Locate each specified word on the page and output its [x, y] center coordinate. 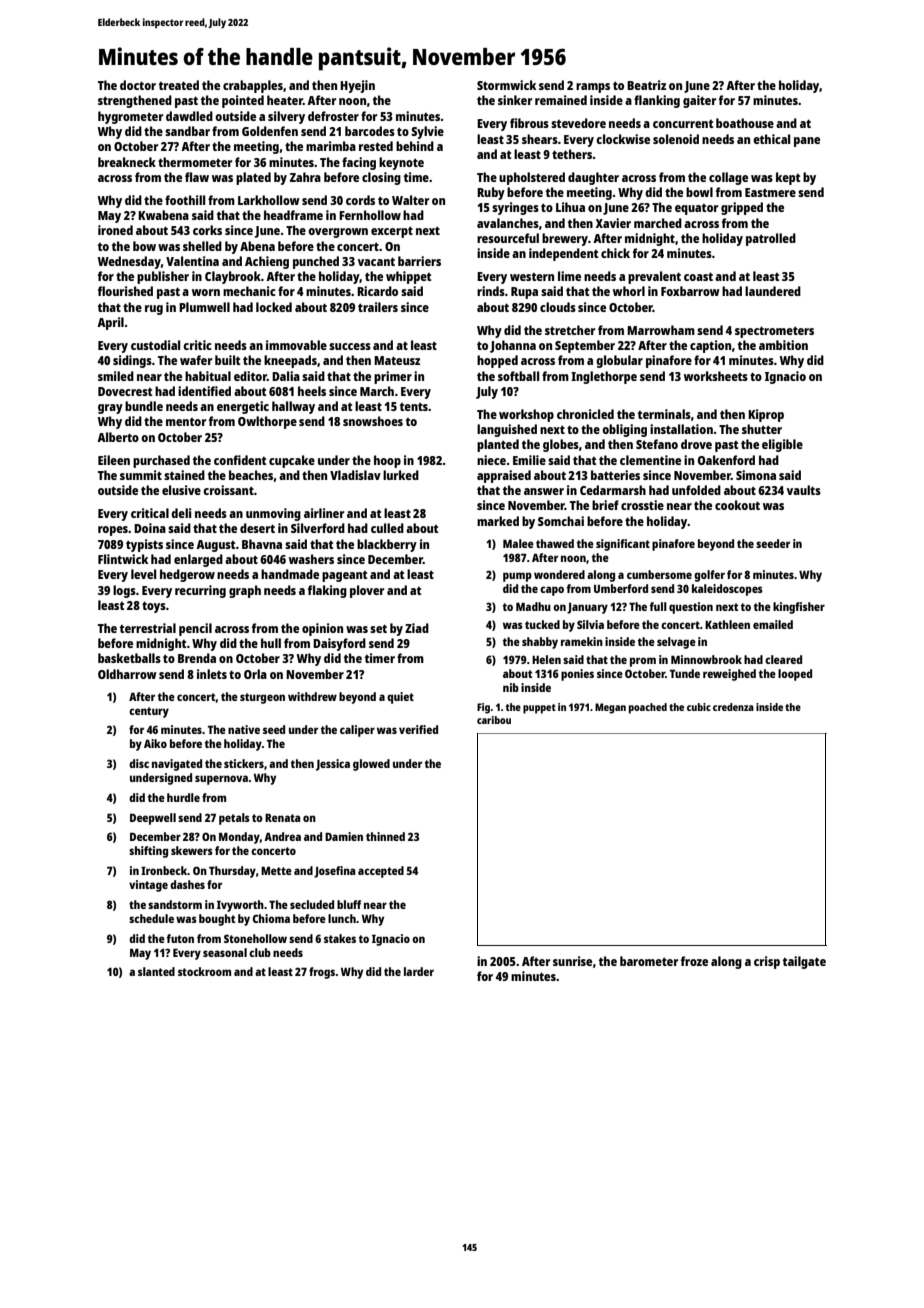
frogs [322, 973]
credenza [733, 707]
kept [788, 178]
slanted [156, 971]
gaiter [699, 101]
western [532, 277]
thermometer [195, 162]
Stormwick [506, 85]
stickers [244, 763]
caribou [494, 720]
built [227, 360]
